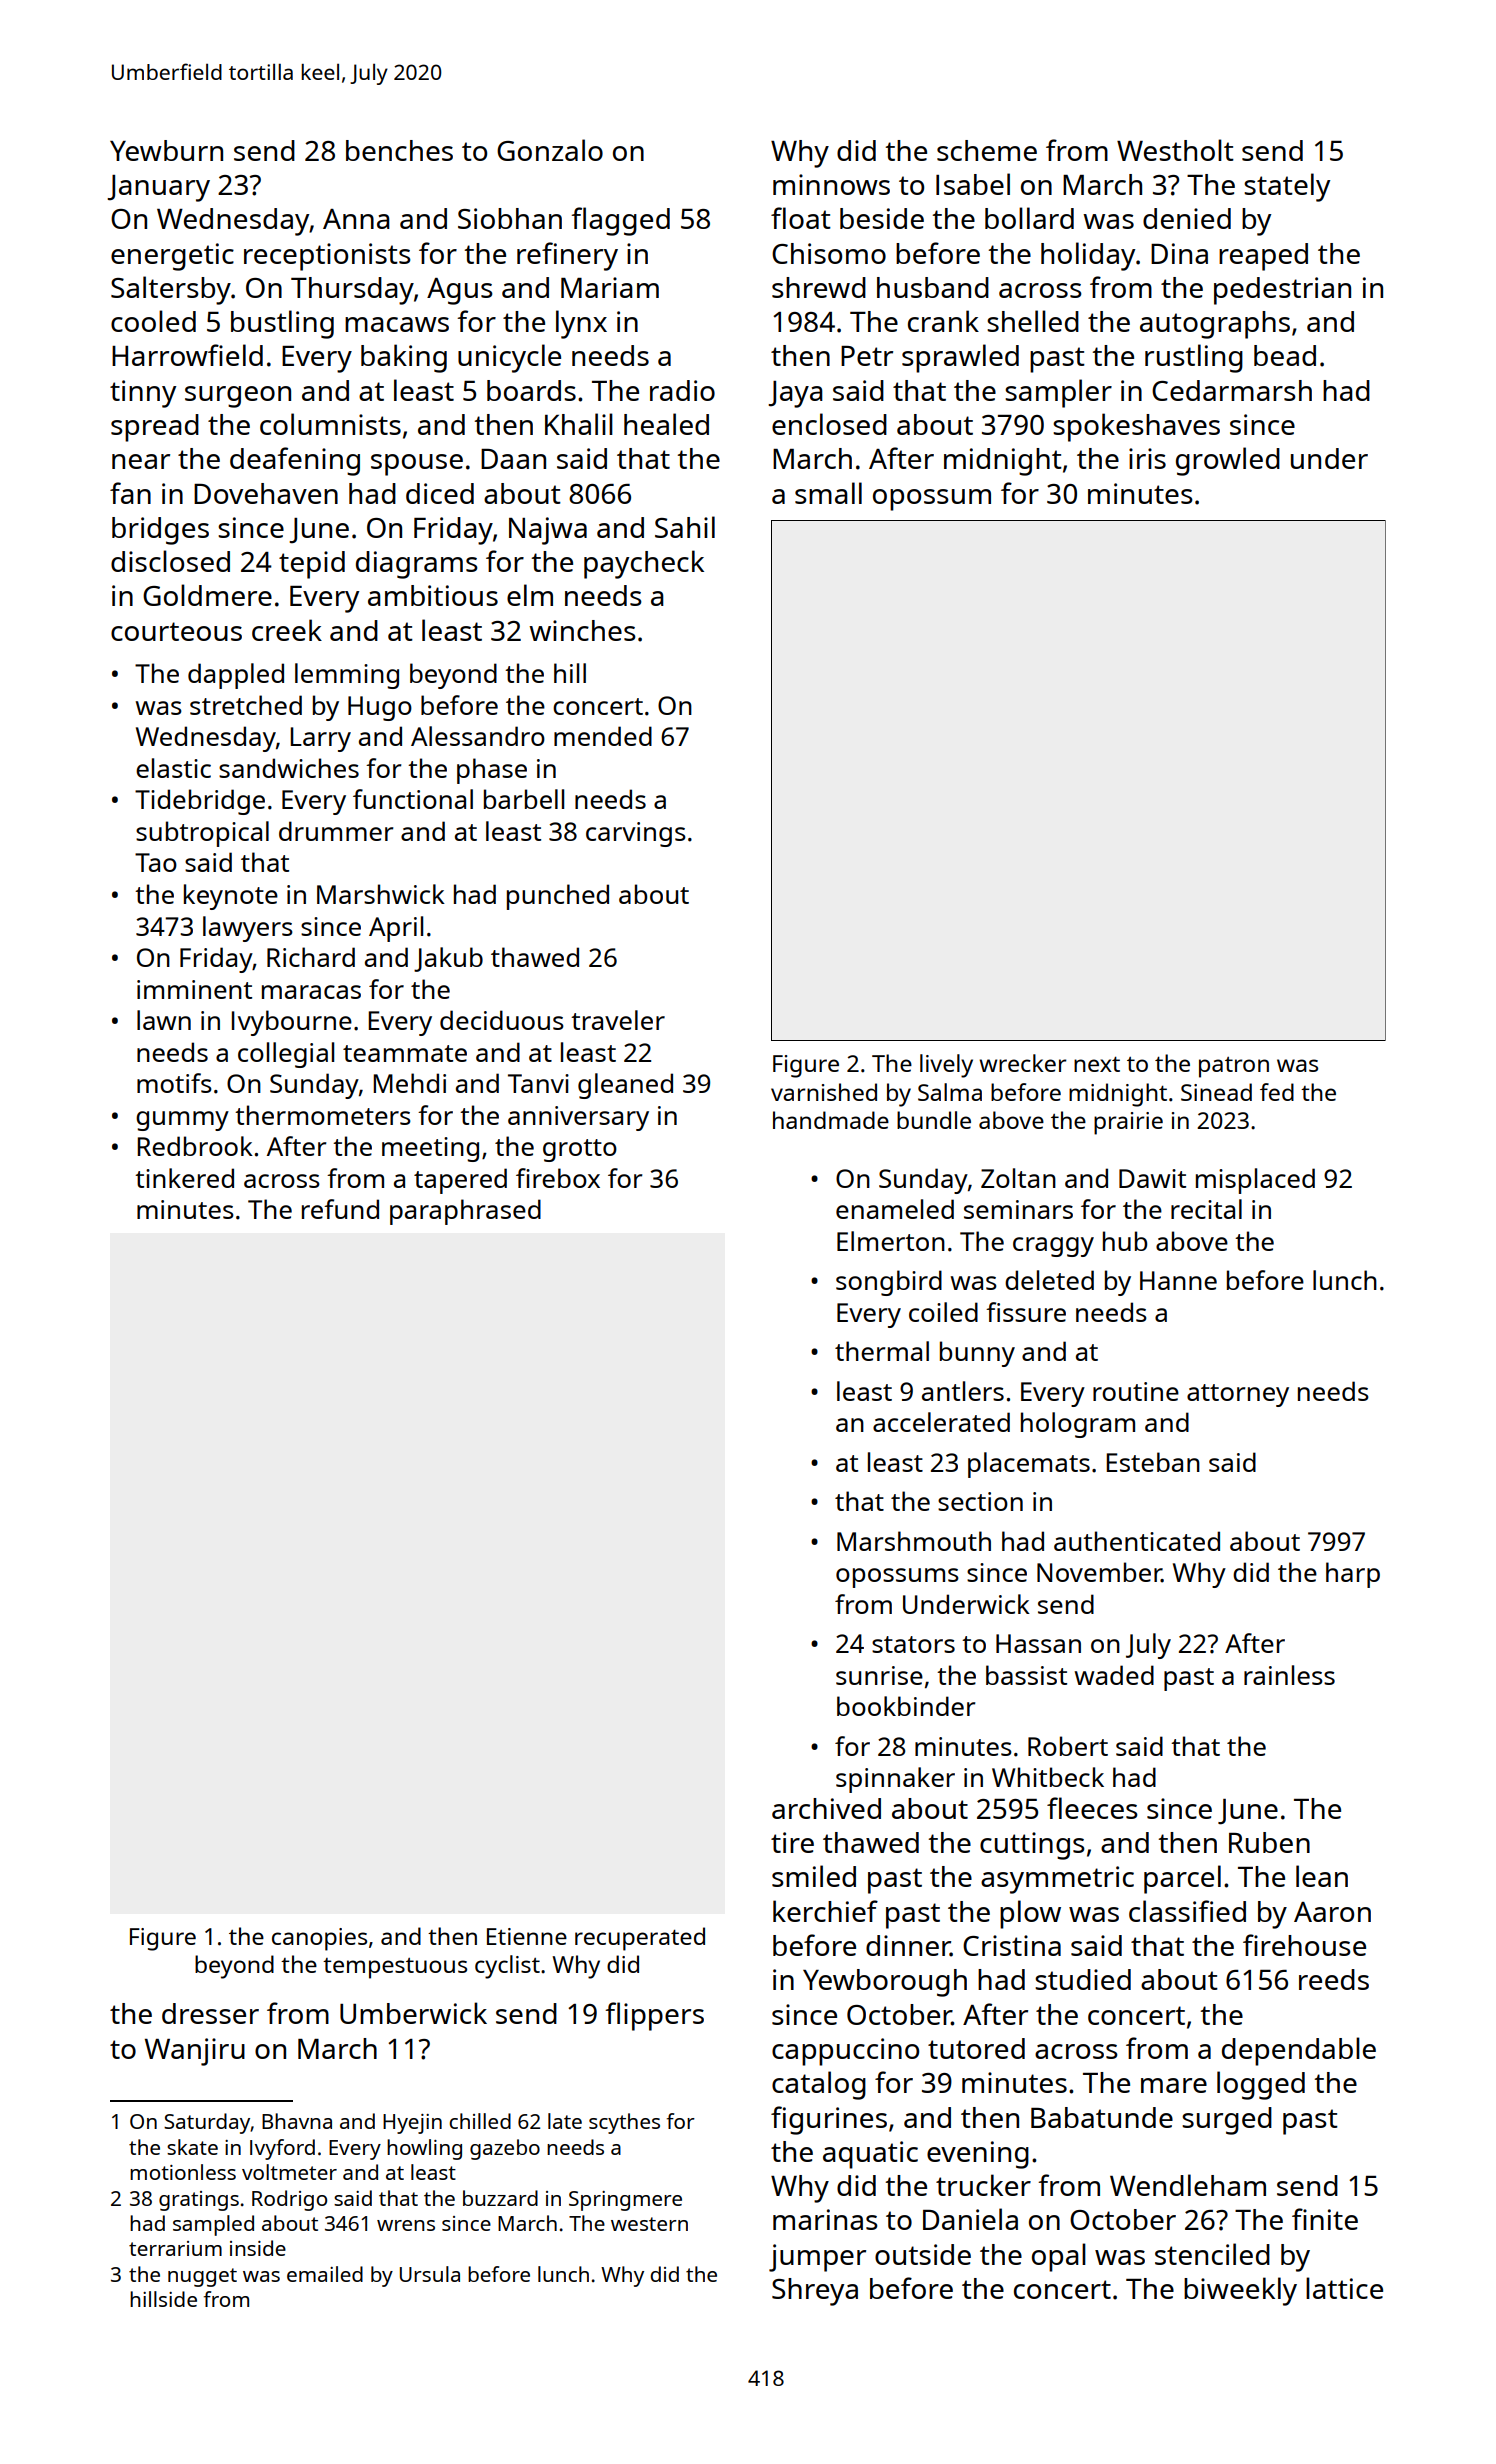 This document has height=2464, width=1496. Describe the element at coordinates (1147, 458) in the document. I see `iris` at that location.
